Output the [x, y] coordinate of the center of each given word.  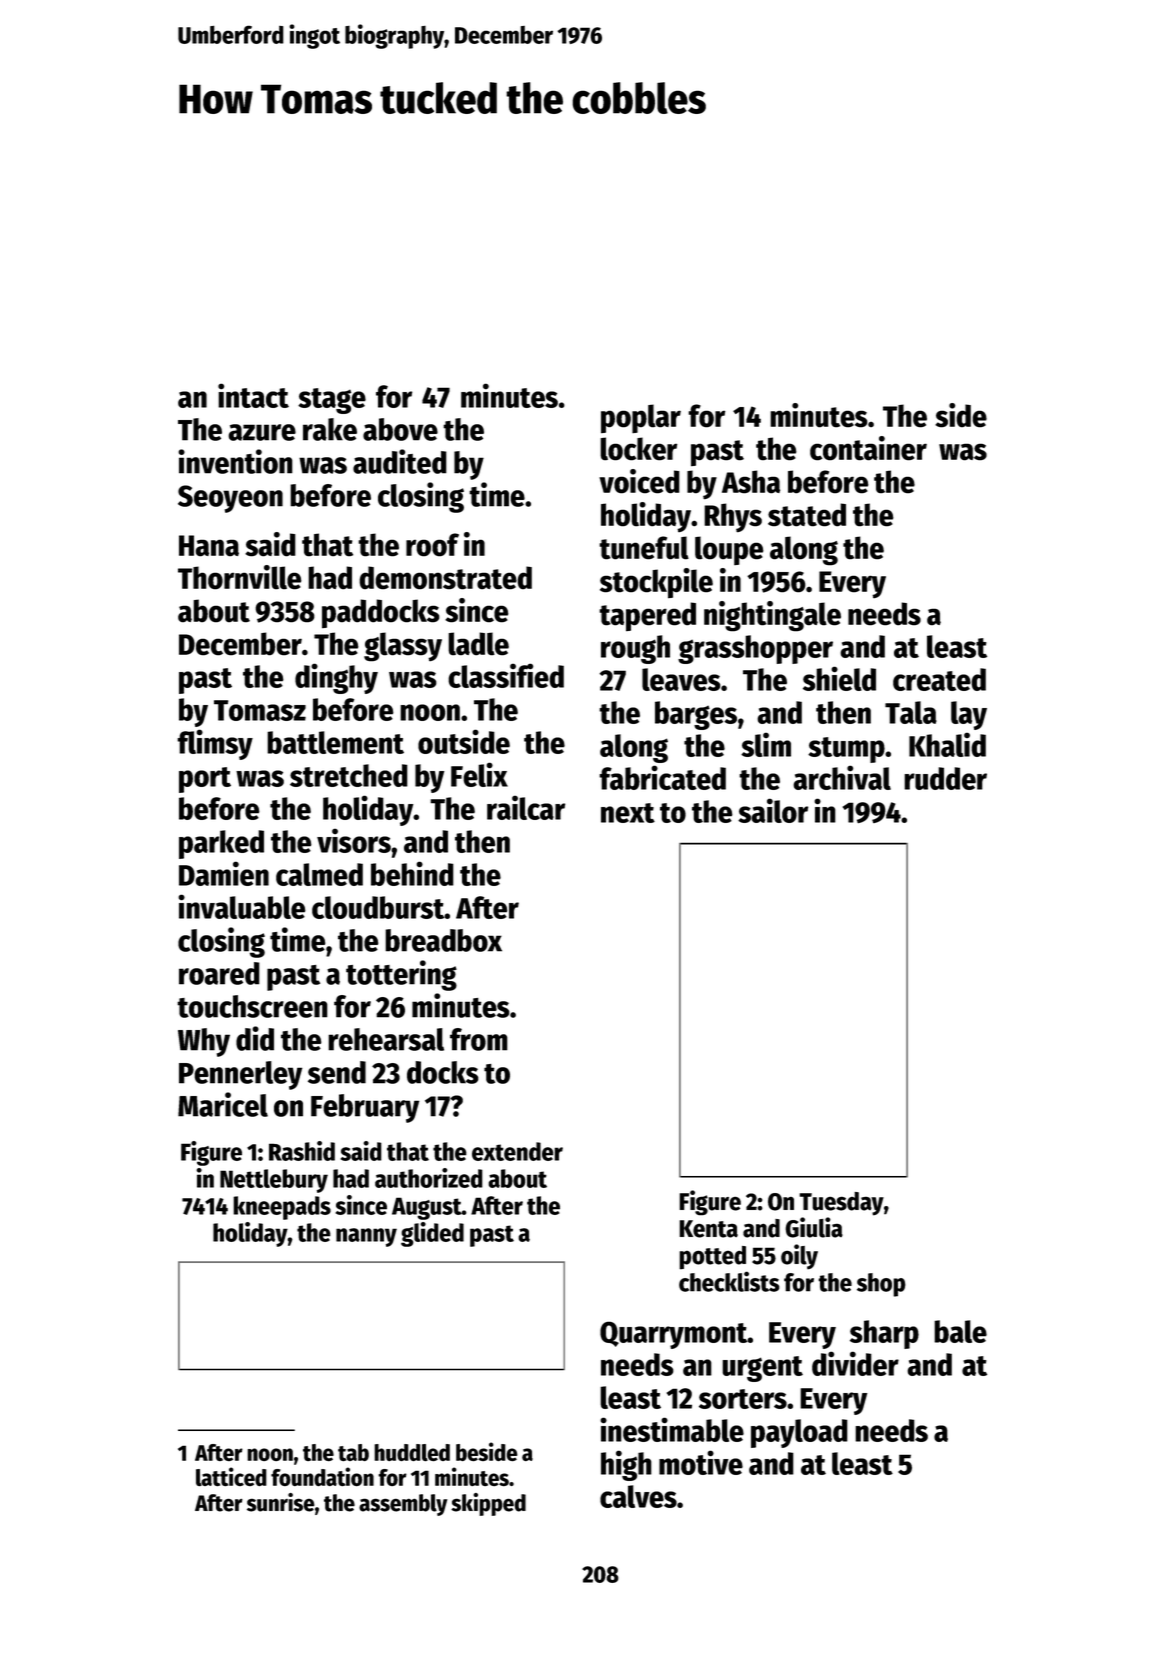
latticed [231, 1477]
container [868, 448]
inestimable [672, 1429]
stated [807, 515]
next [628, 813]
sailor [773, 810]
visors [354, 840]
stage [332, 401]
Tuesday [841, 1204]
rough [635, 649]
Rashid [302, 1151]
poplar [641, 419]
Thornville [240, 577]
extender [517, 1151]
